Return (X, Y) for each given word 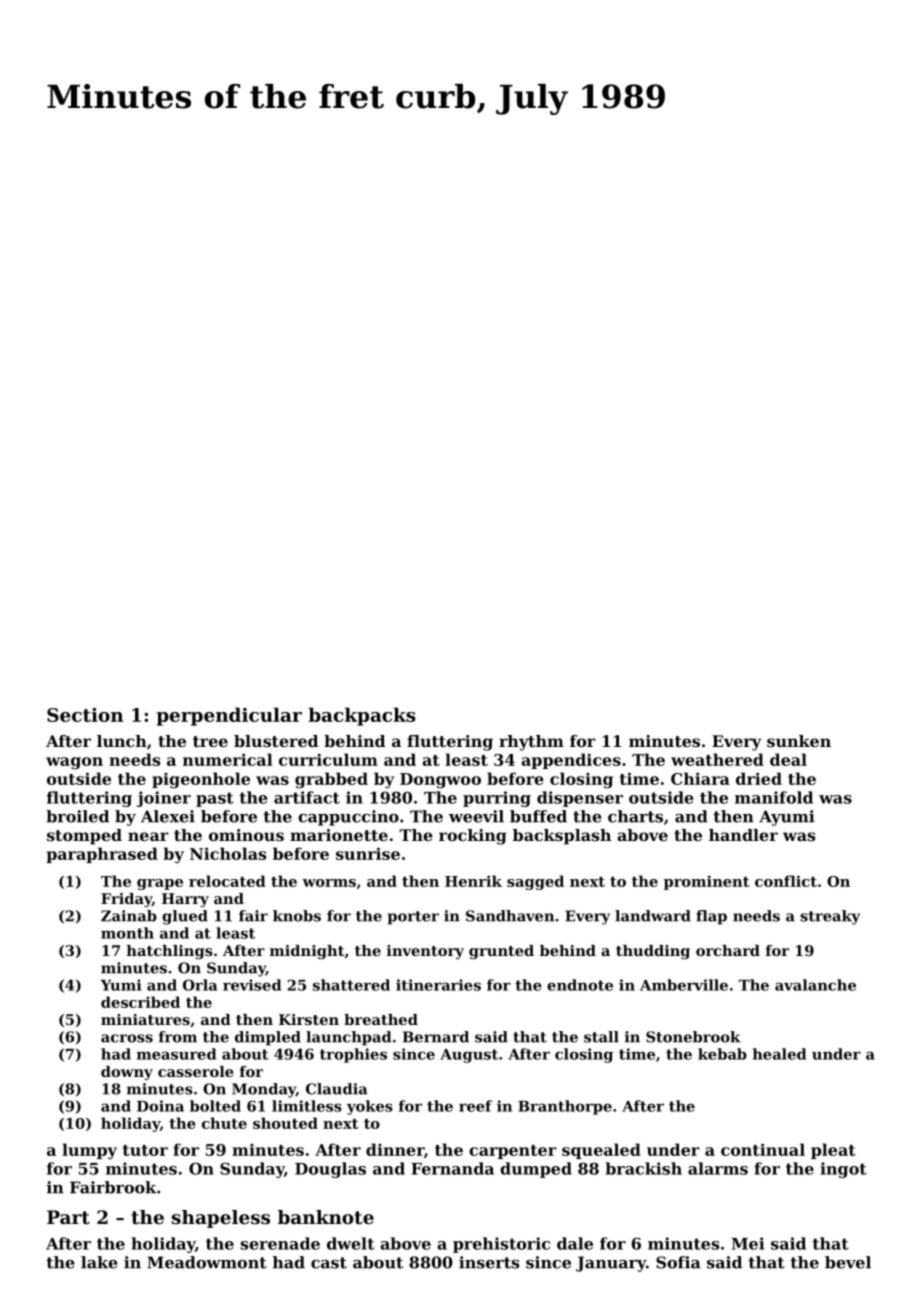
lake (99, 1262)
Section (85, 715)
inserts (489, 1262)
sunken (799, 741)
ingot (843, 1170)
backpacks (362, 716)
